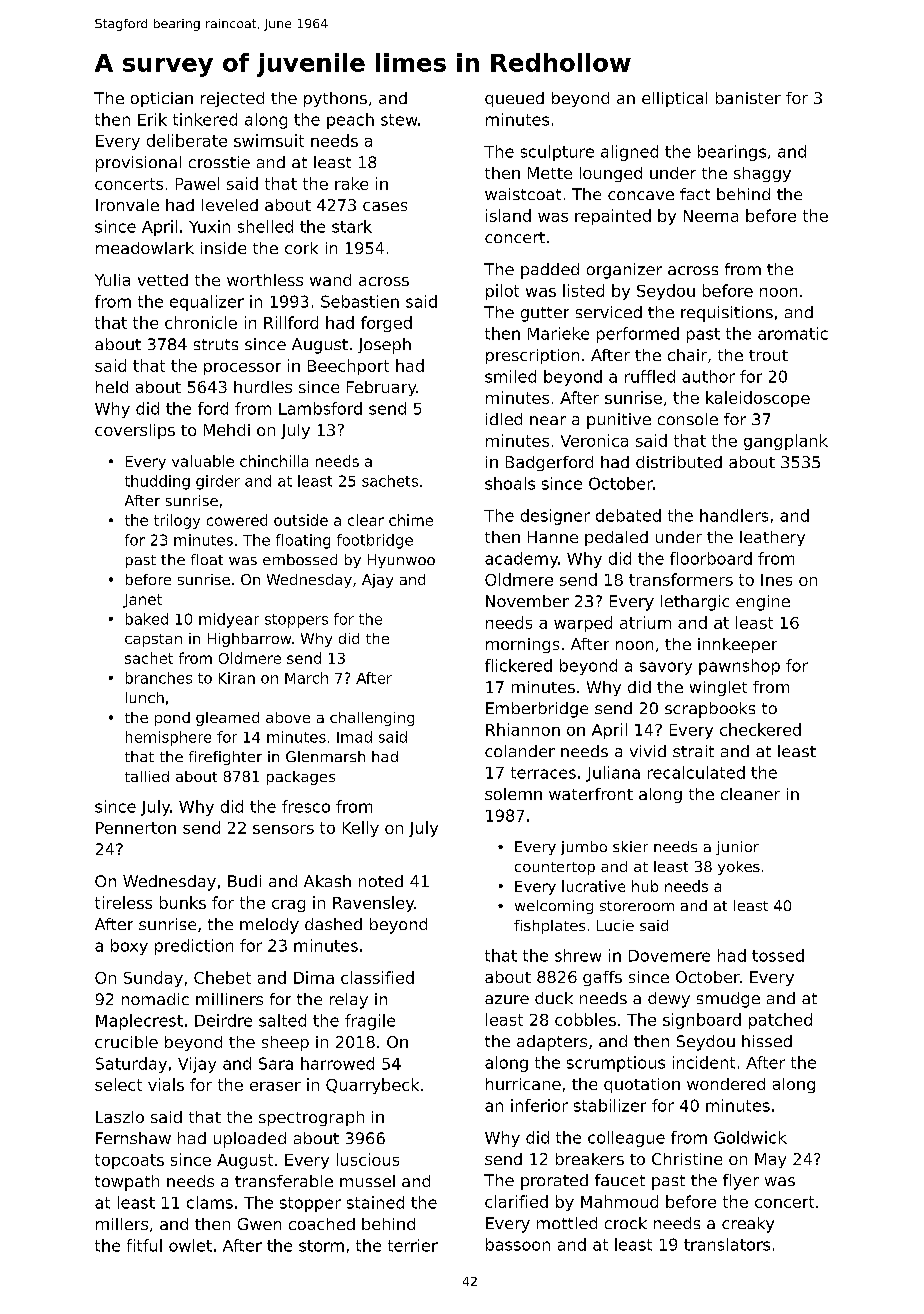  Describe the element at coordinates (122, 1224) in the document. I see `millers` at that location.
